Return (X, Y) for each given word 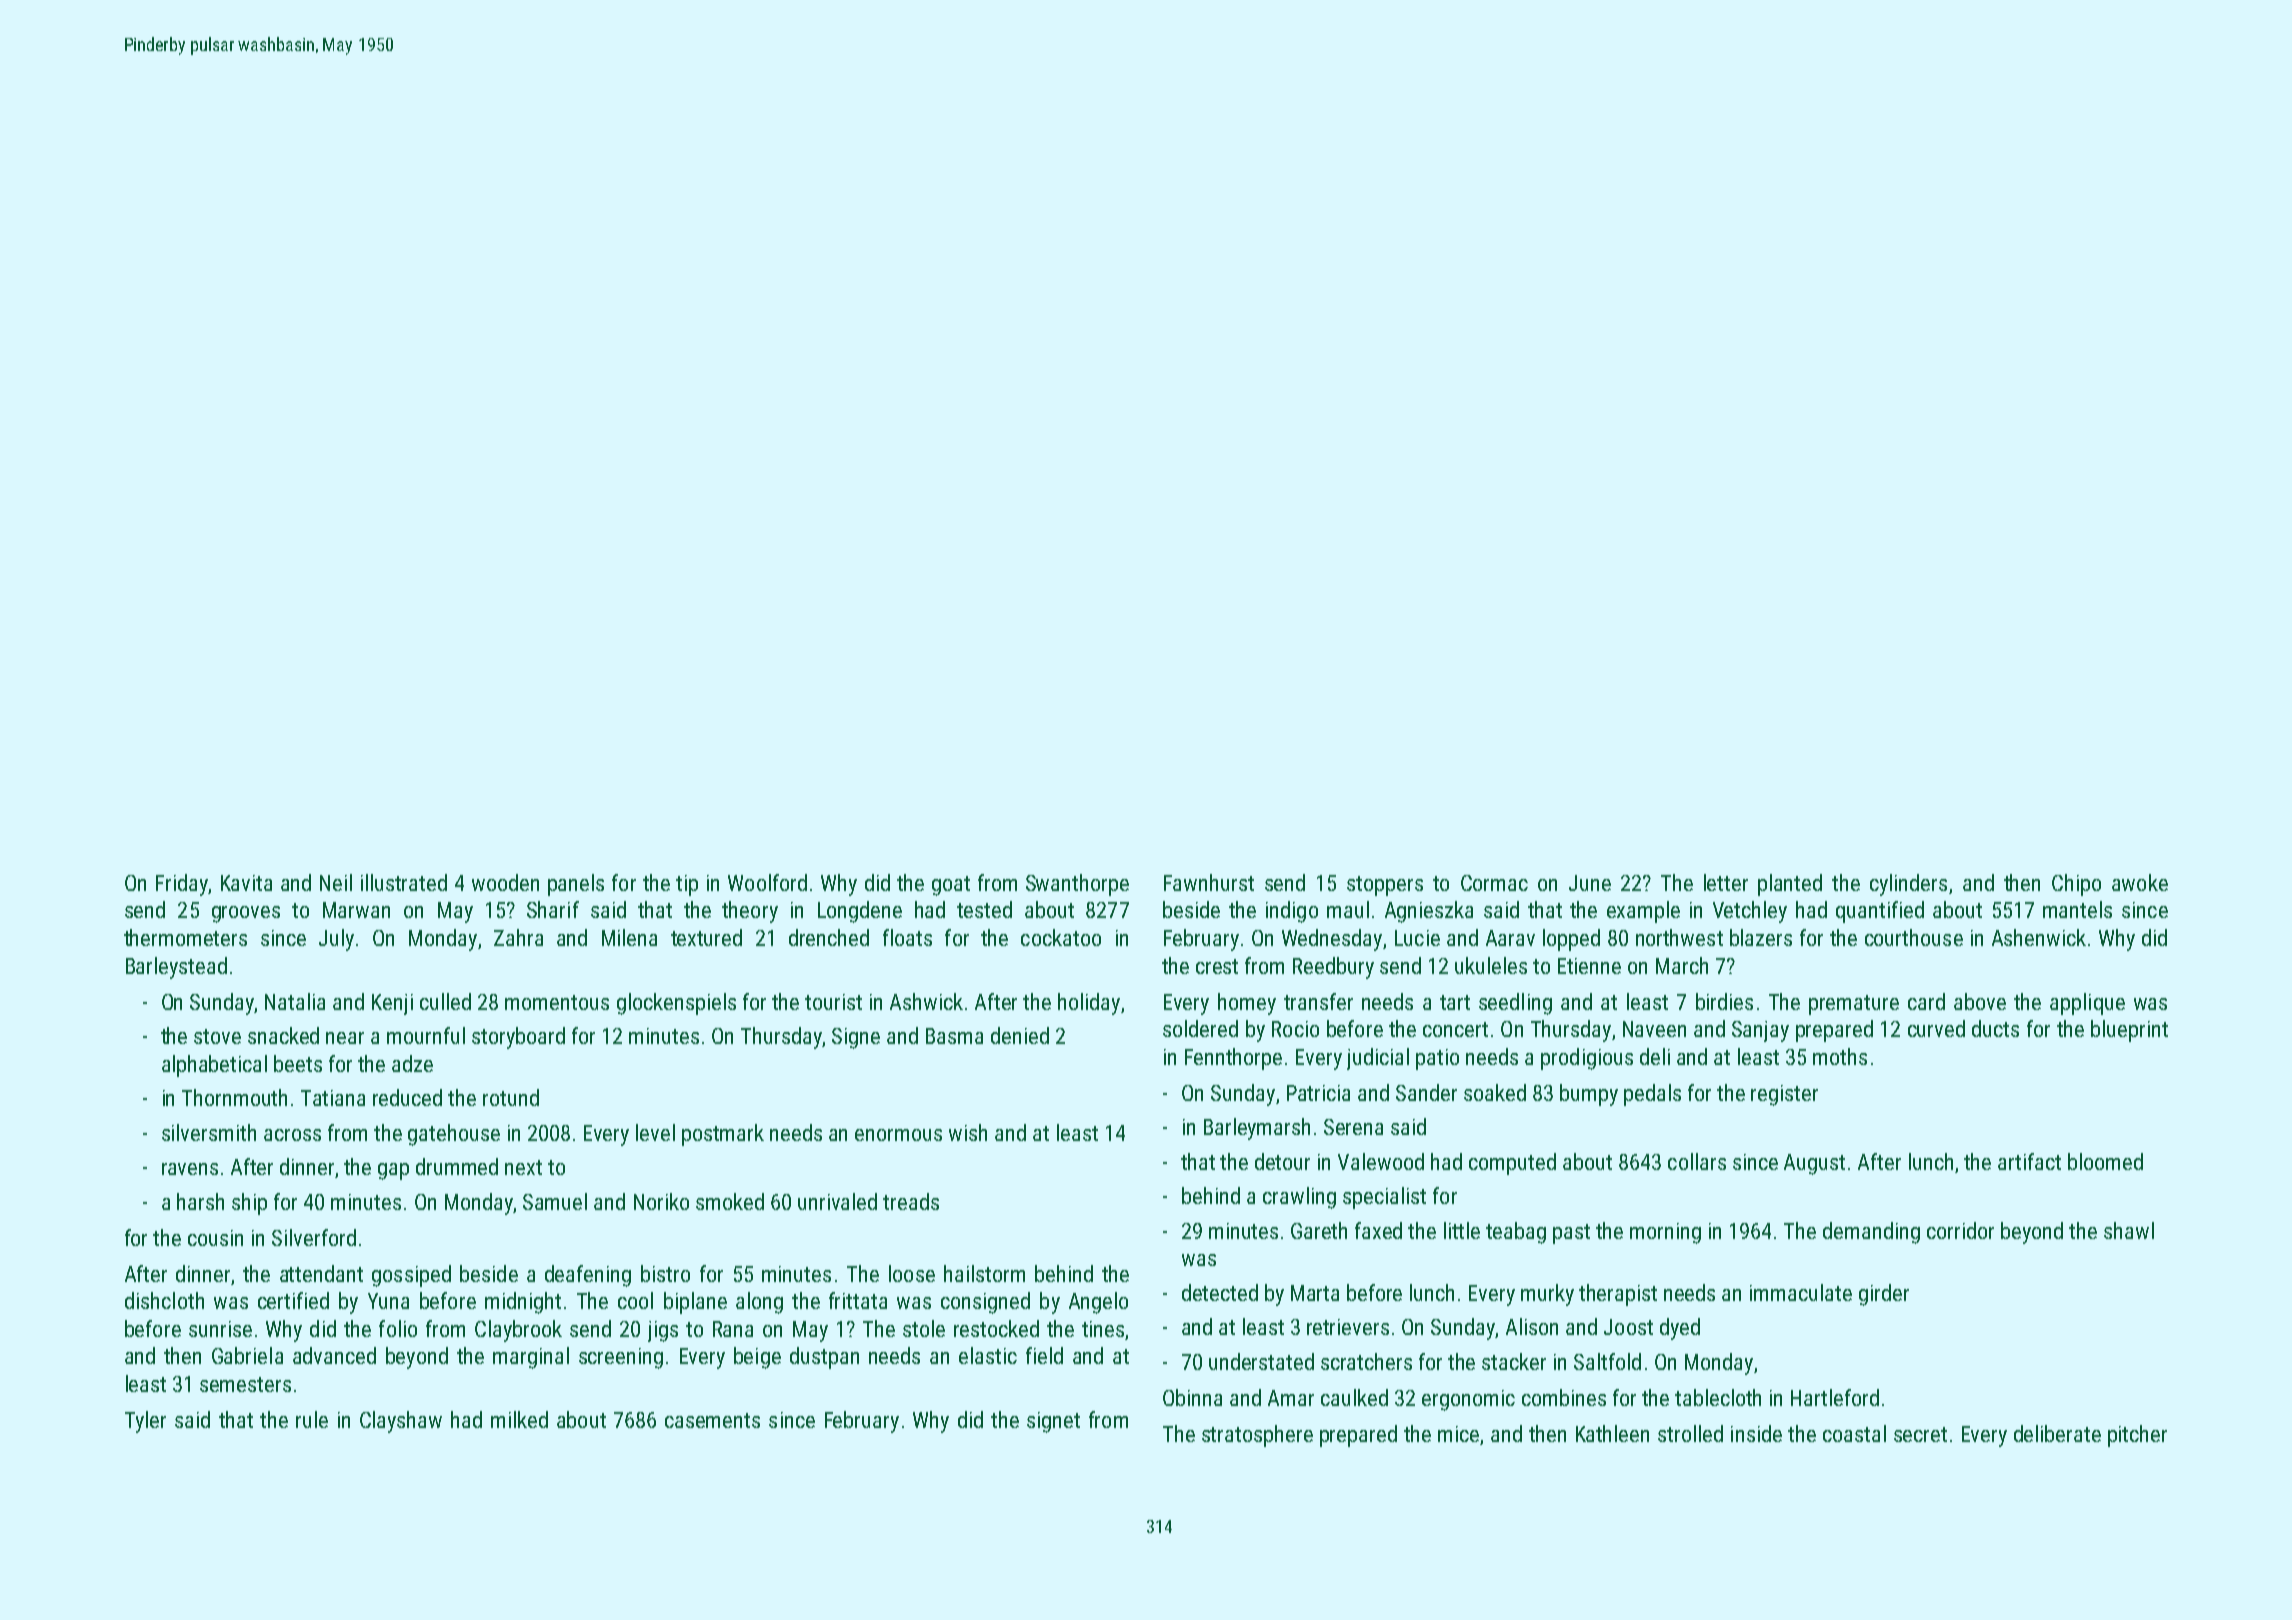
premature (1854, 1005)
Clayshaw (401, 1422)
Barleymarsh (1257, 1129)
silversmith (209, 1132)
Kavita (246, 883)
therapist (1618, 1295)
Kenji (392, 1004)
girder (1884, 1295)
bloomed (2105, 1161)
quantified (1880, 912)
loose (912, 1273)
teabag (1516, 1233)
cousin (215, 1238)
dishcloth (164, 1300)
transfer (1318, 1001)
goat (951, 886)
